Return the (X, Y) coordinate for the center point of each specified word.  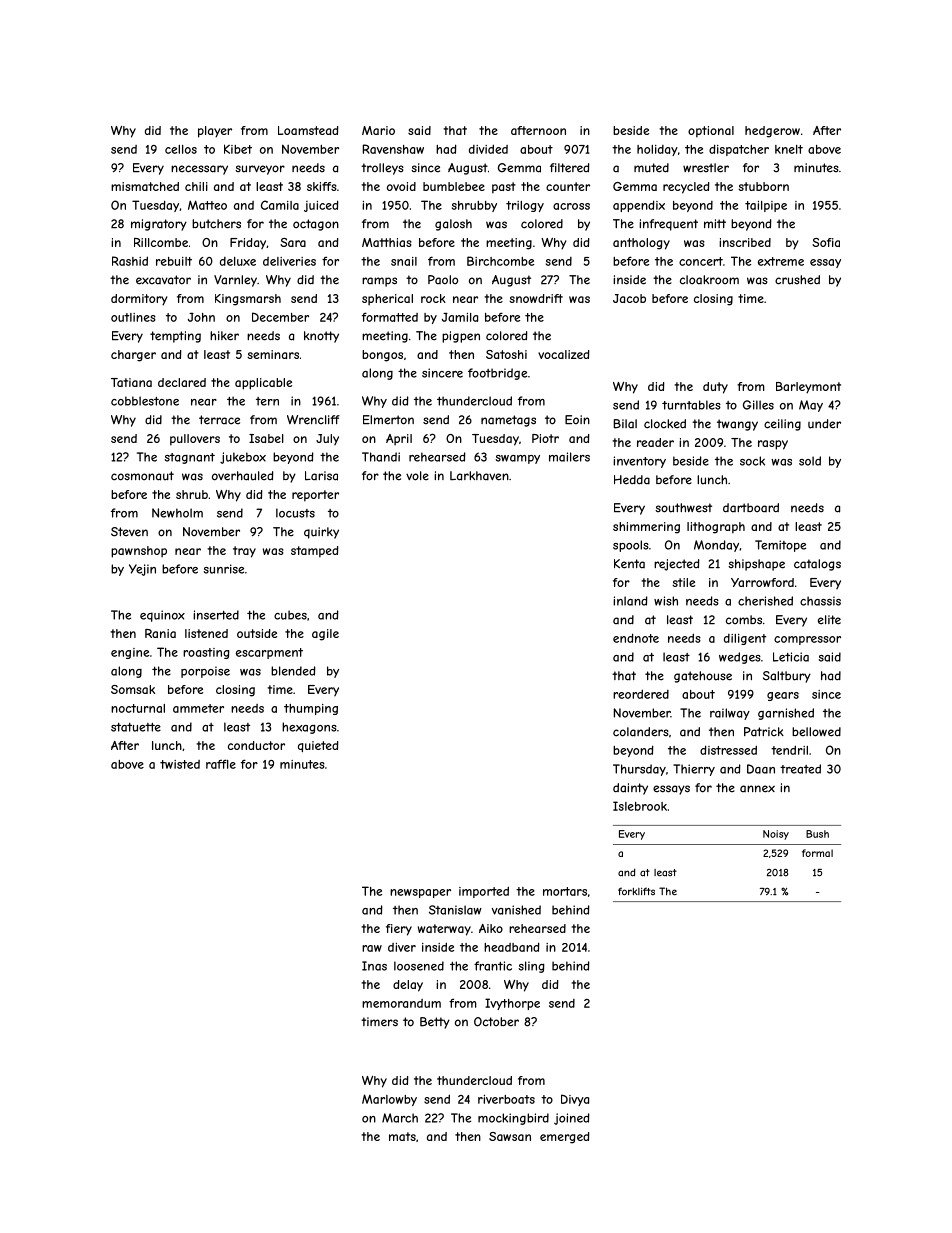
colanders (641, 732)
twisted (180, 764)
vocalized (563, 354)
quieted (318, 746)
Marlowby (389, 1100)
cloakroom (709, 280)
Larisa (321, 476)
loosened (419, 966)
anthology (641, 244)
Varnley (235, 281)
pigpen (461, 337)
